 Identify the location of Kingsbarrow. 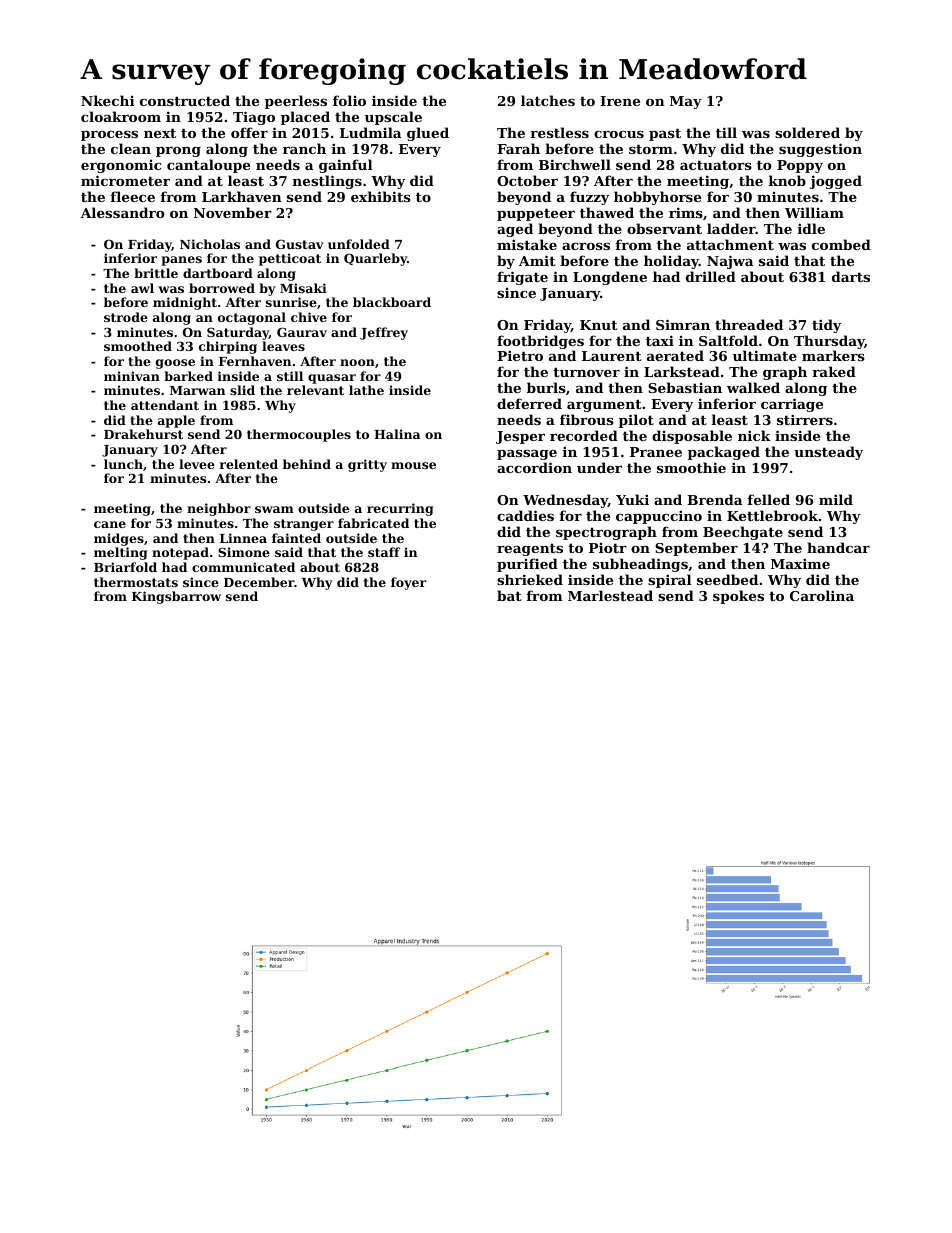
(176, 597).
